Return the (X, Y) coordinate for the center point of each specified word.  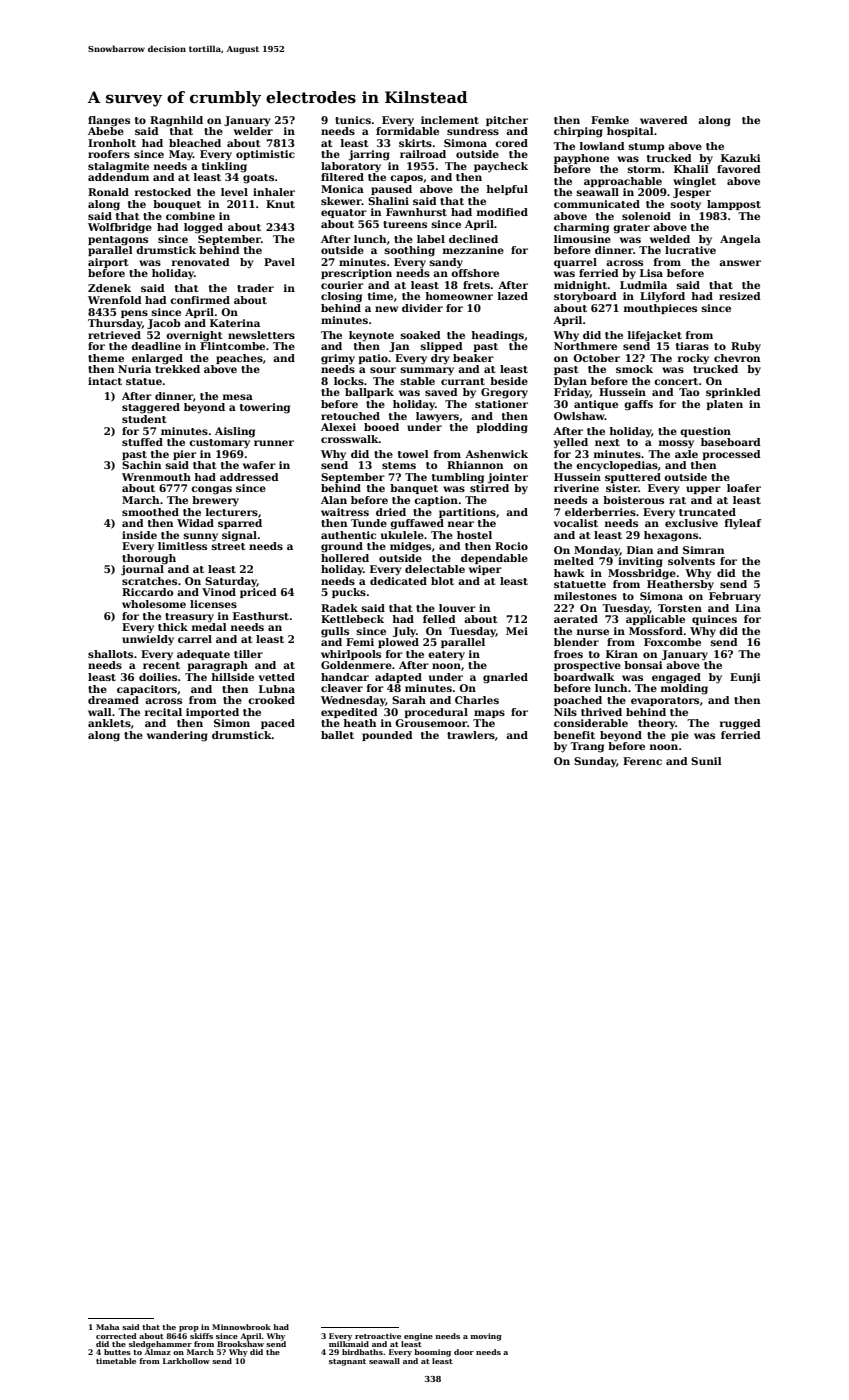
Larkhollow (186, 1361)
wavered (664, 120)
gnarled (505, 678)
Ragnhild (176, 121)
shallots (110, 654)
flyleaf (743, 524)
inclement (450, 120)
